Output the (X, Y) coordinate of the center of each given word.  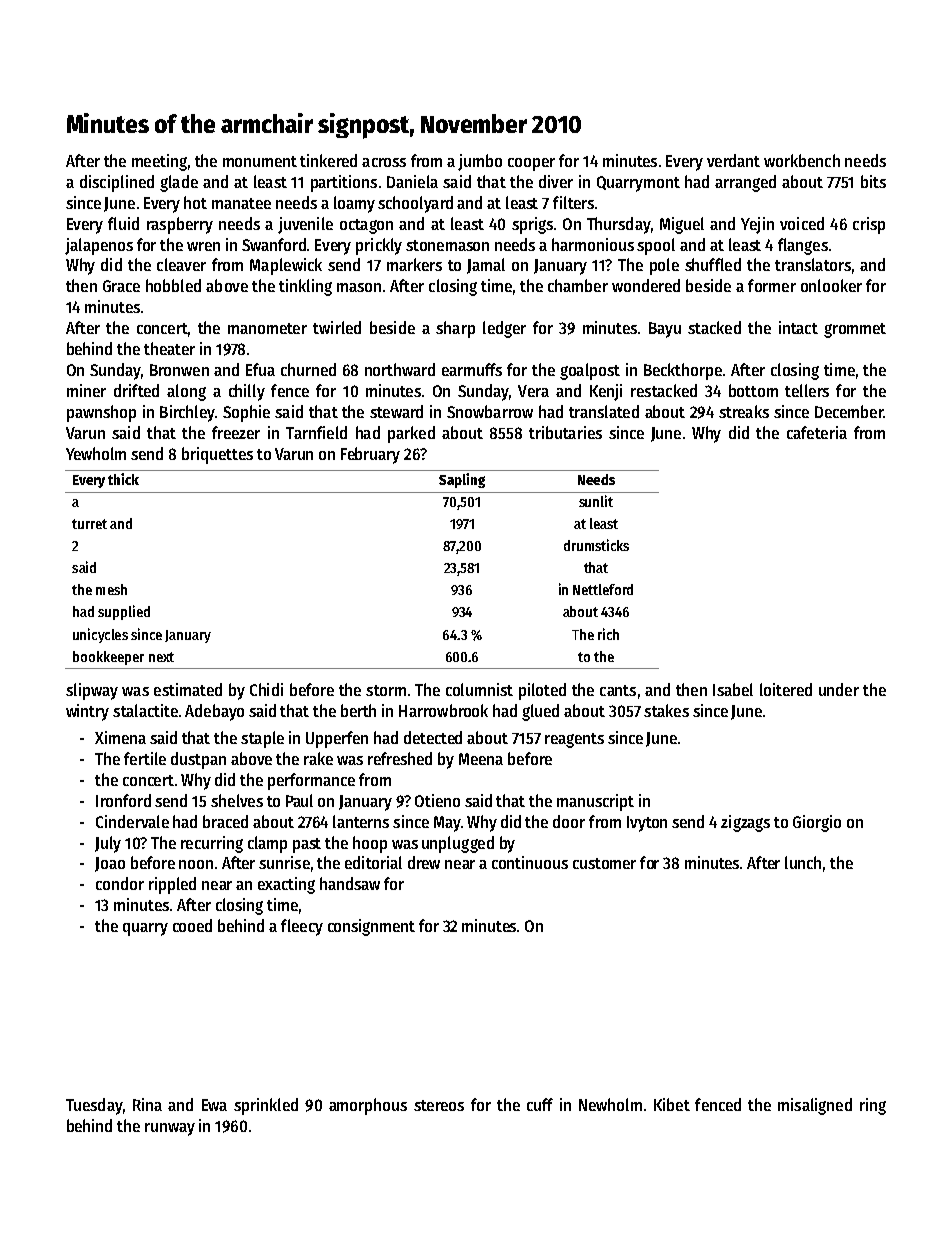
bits (873, 181)
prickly (379, 246)
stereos (439, 1105)
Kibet (672, 1104)
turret (89, 524)
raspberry (180, 225)
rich (608, 634)
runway (170, 1129)
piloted (542, 691)
